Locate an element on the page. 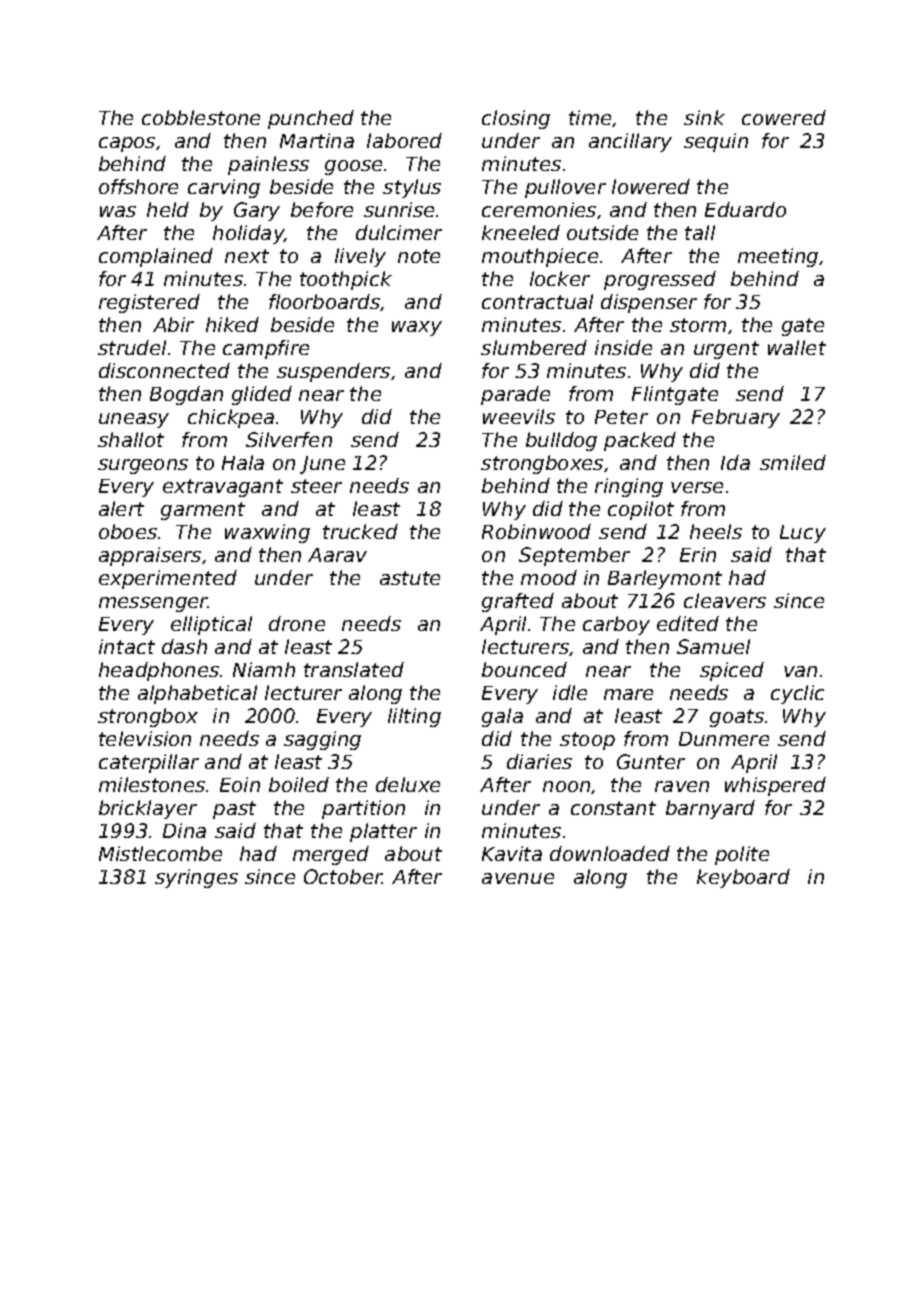  diaries is located at coordinates (539, 761).
